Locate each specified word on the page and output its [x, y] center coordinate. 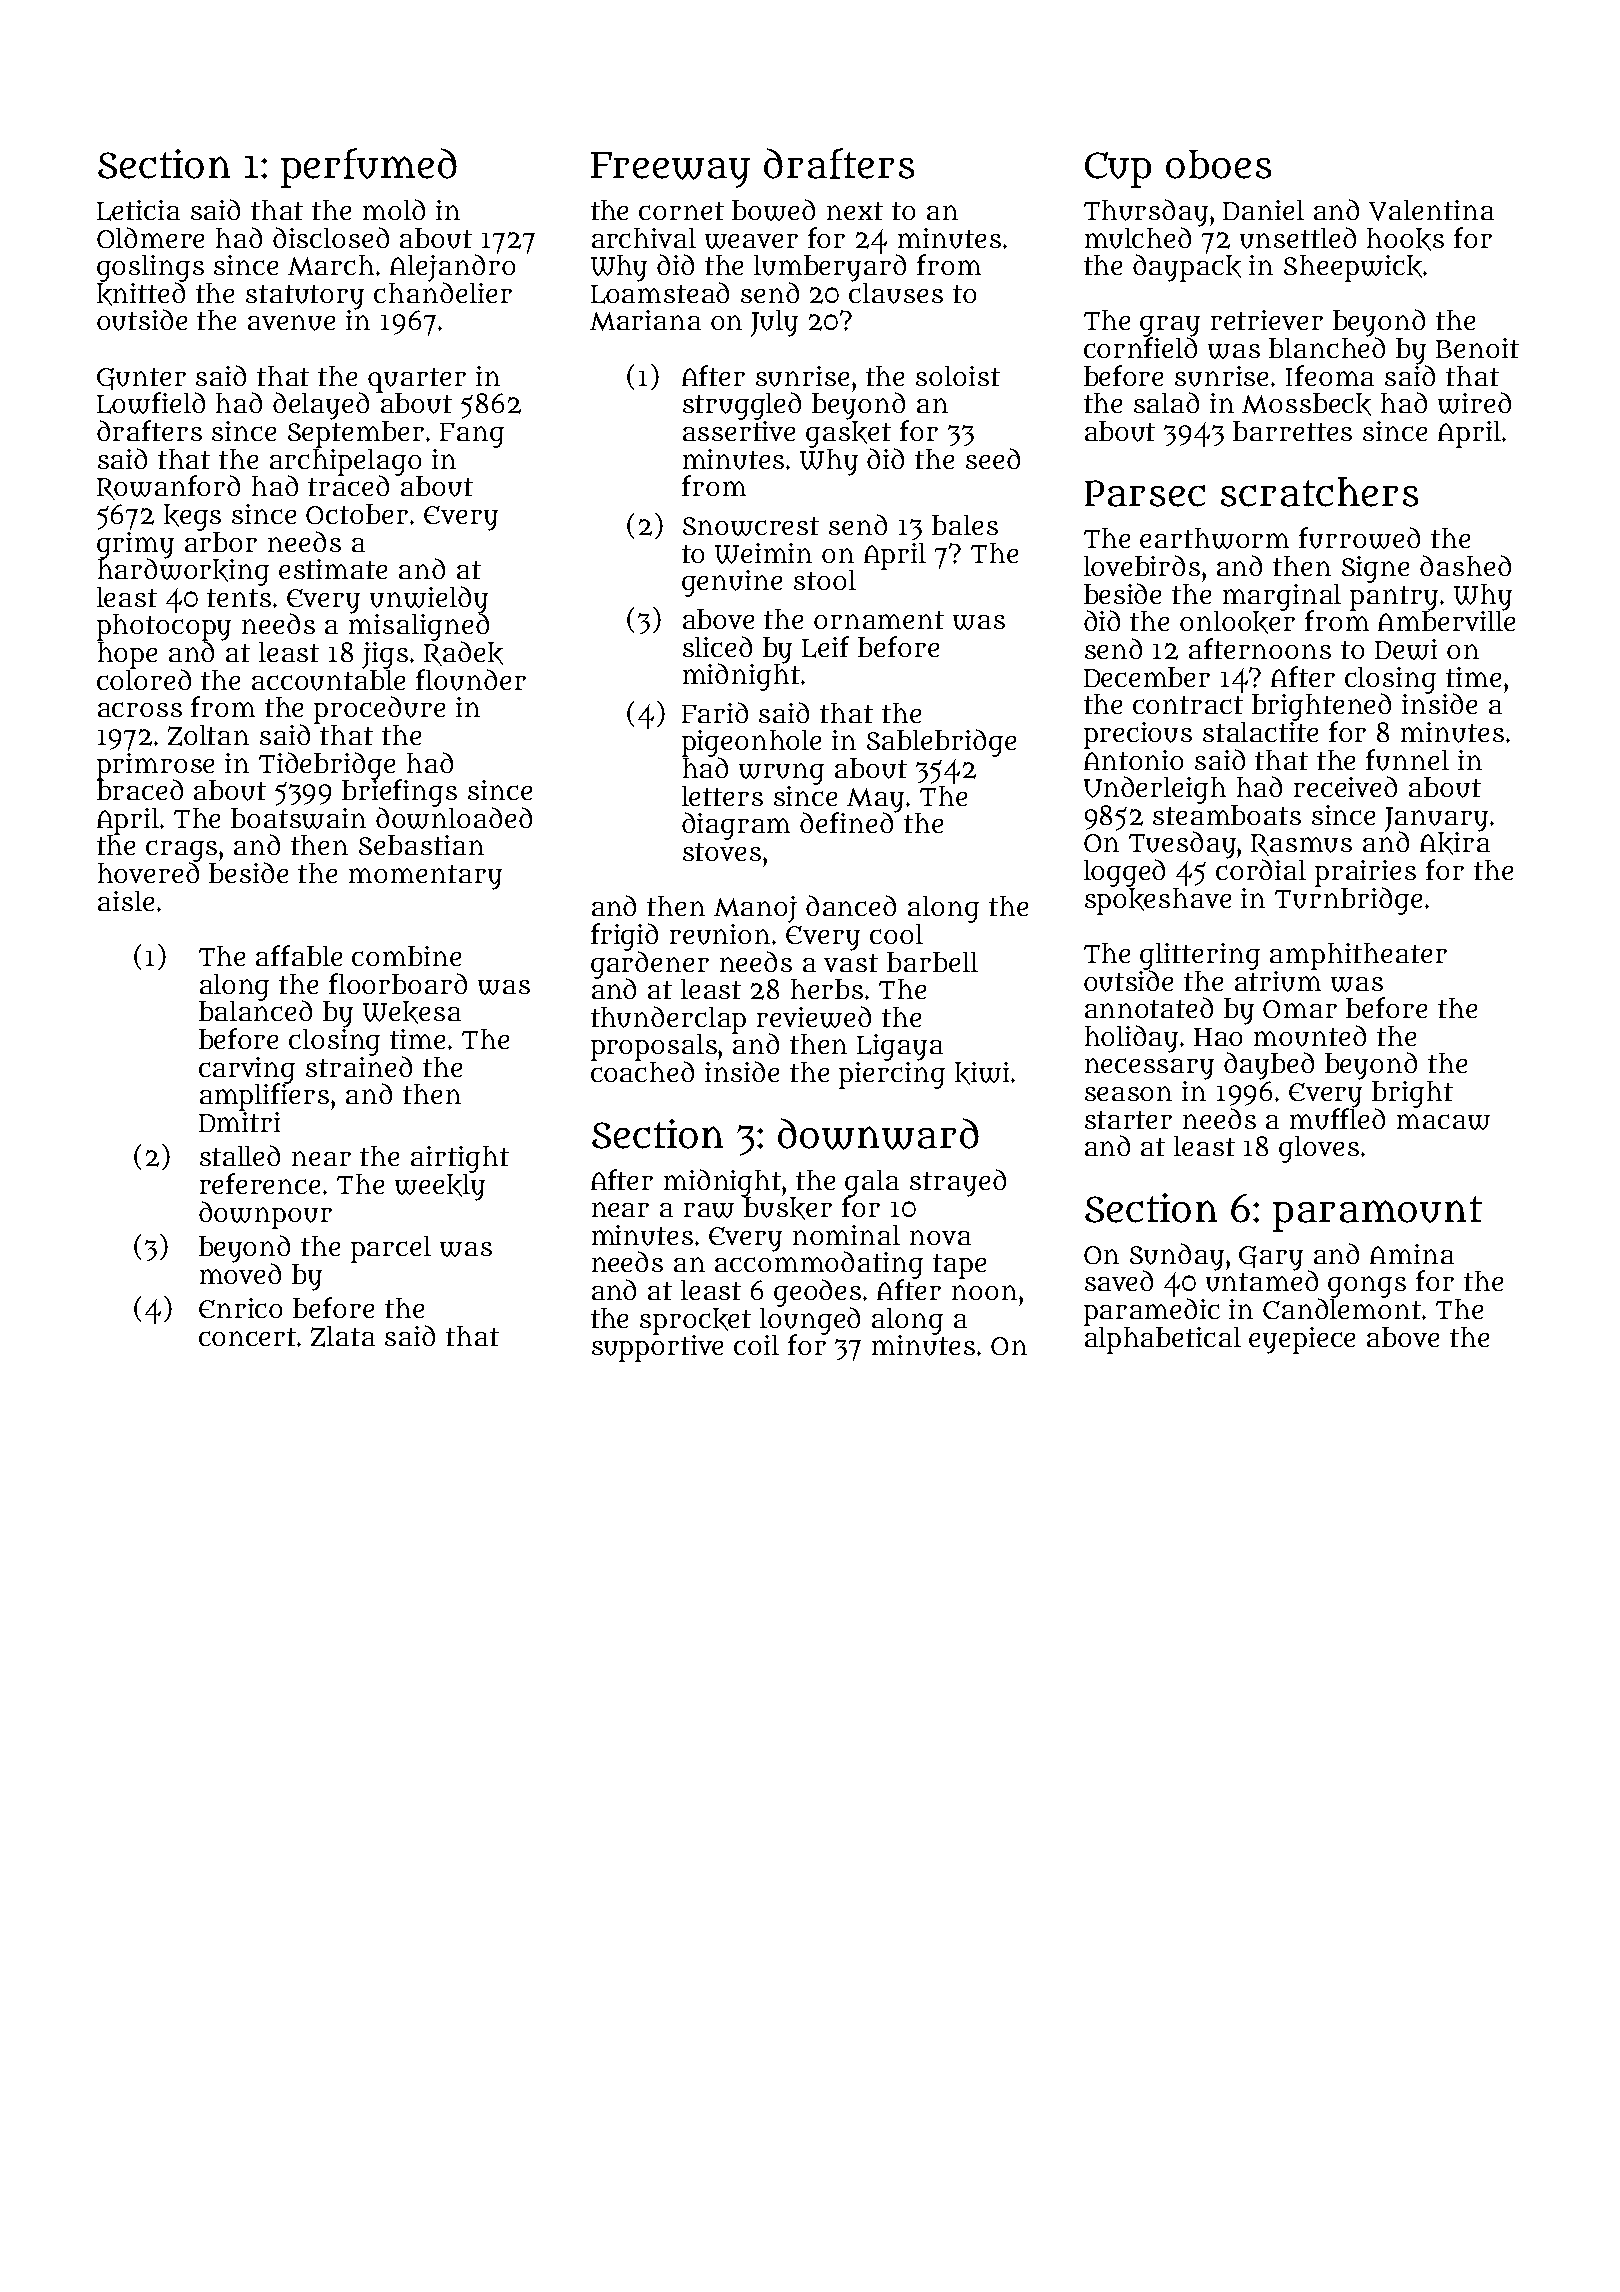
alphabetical [1163, 1340]
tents [239, 598]
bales [965, 525]
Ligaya [900, 1047]
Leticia [138, 210]
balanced [255, 1010]
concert [248, 1337]
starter [1128, 1120]
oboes [1218, 164]
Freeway [670, 170]
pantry [1394, 598]
